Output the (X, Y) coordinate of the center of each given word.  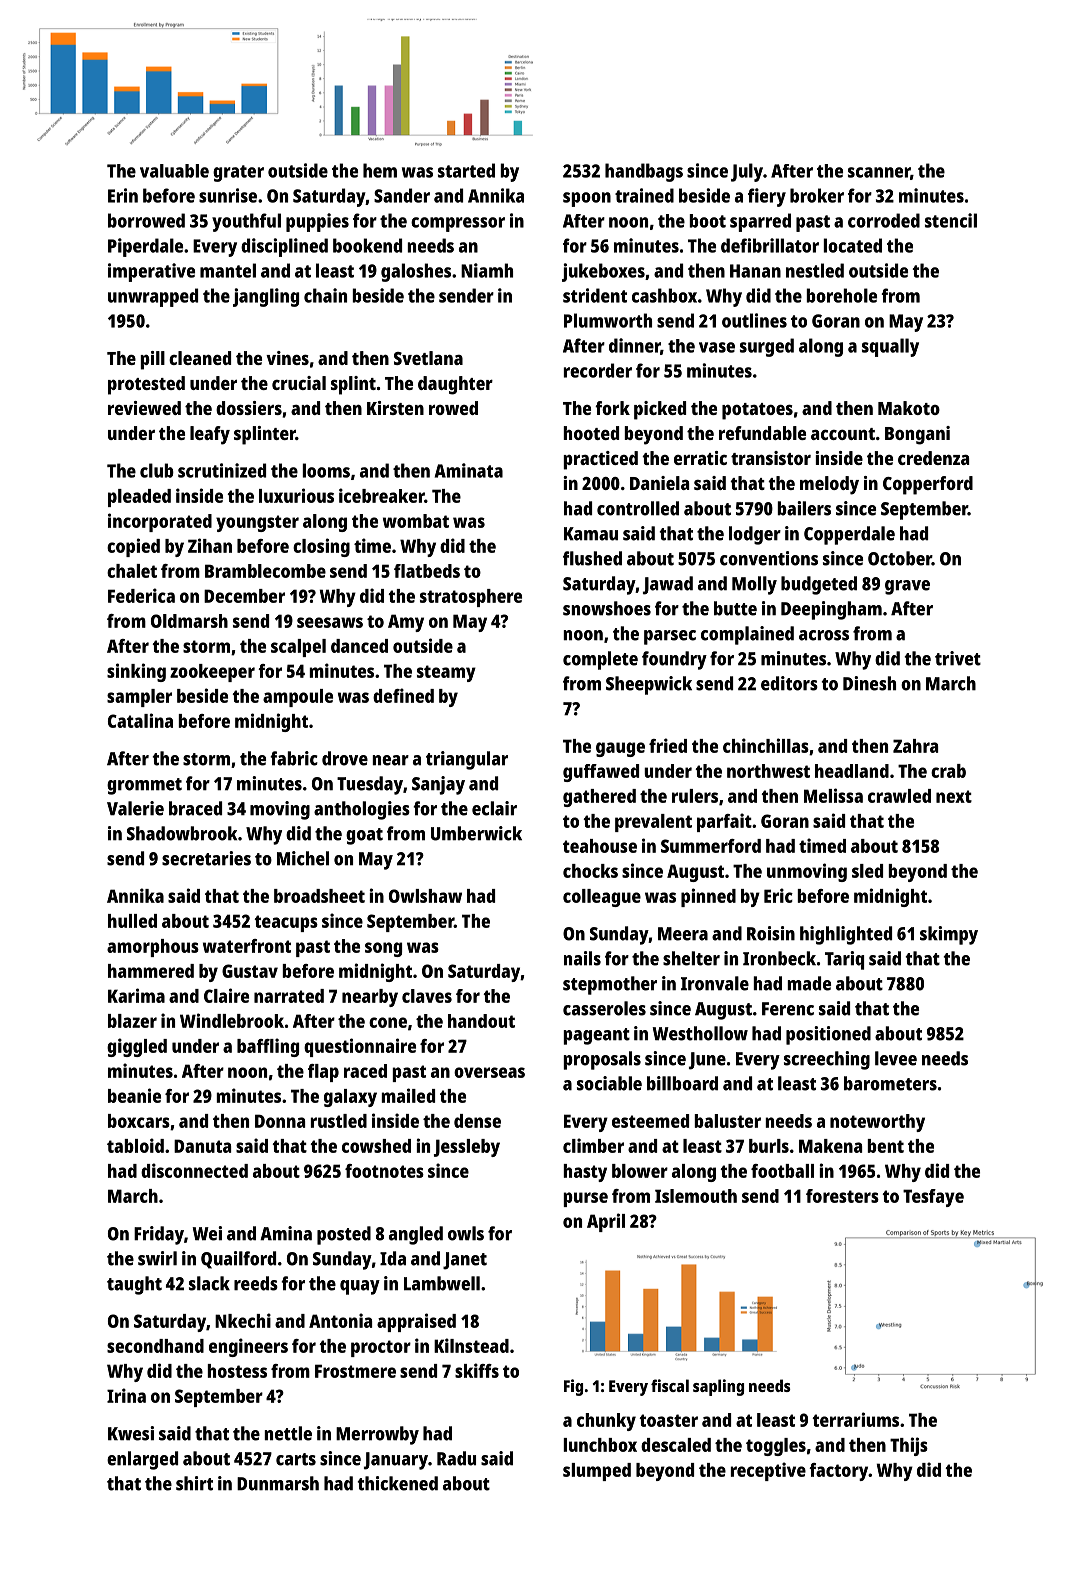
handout (481, 1021)
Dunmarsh (278, 1483)
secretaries (206, 858)
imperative (151, 272)
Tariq (844, 960)
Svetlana (428, 358)
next (954, 796)
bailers (804, 508)
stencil (951, 220)
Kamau (591, 534)
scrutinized (222, 470)
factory (838, 1472)
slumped (597, 1472)
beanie (134, 1095)
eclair (494, 808)
